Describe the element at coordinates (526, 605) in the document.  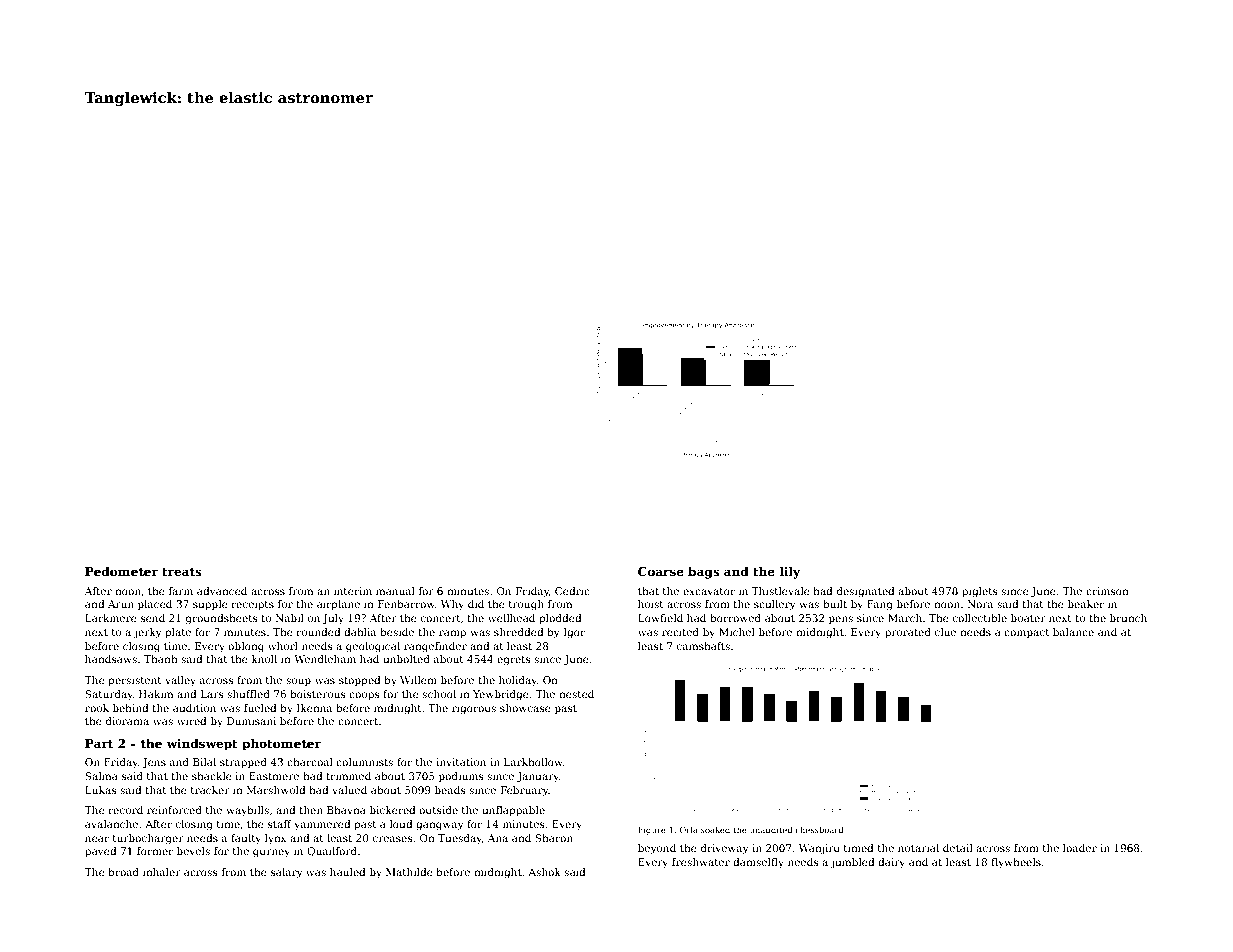
I see `trough` at that location.
